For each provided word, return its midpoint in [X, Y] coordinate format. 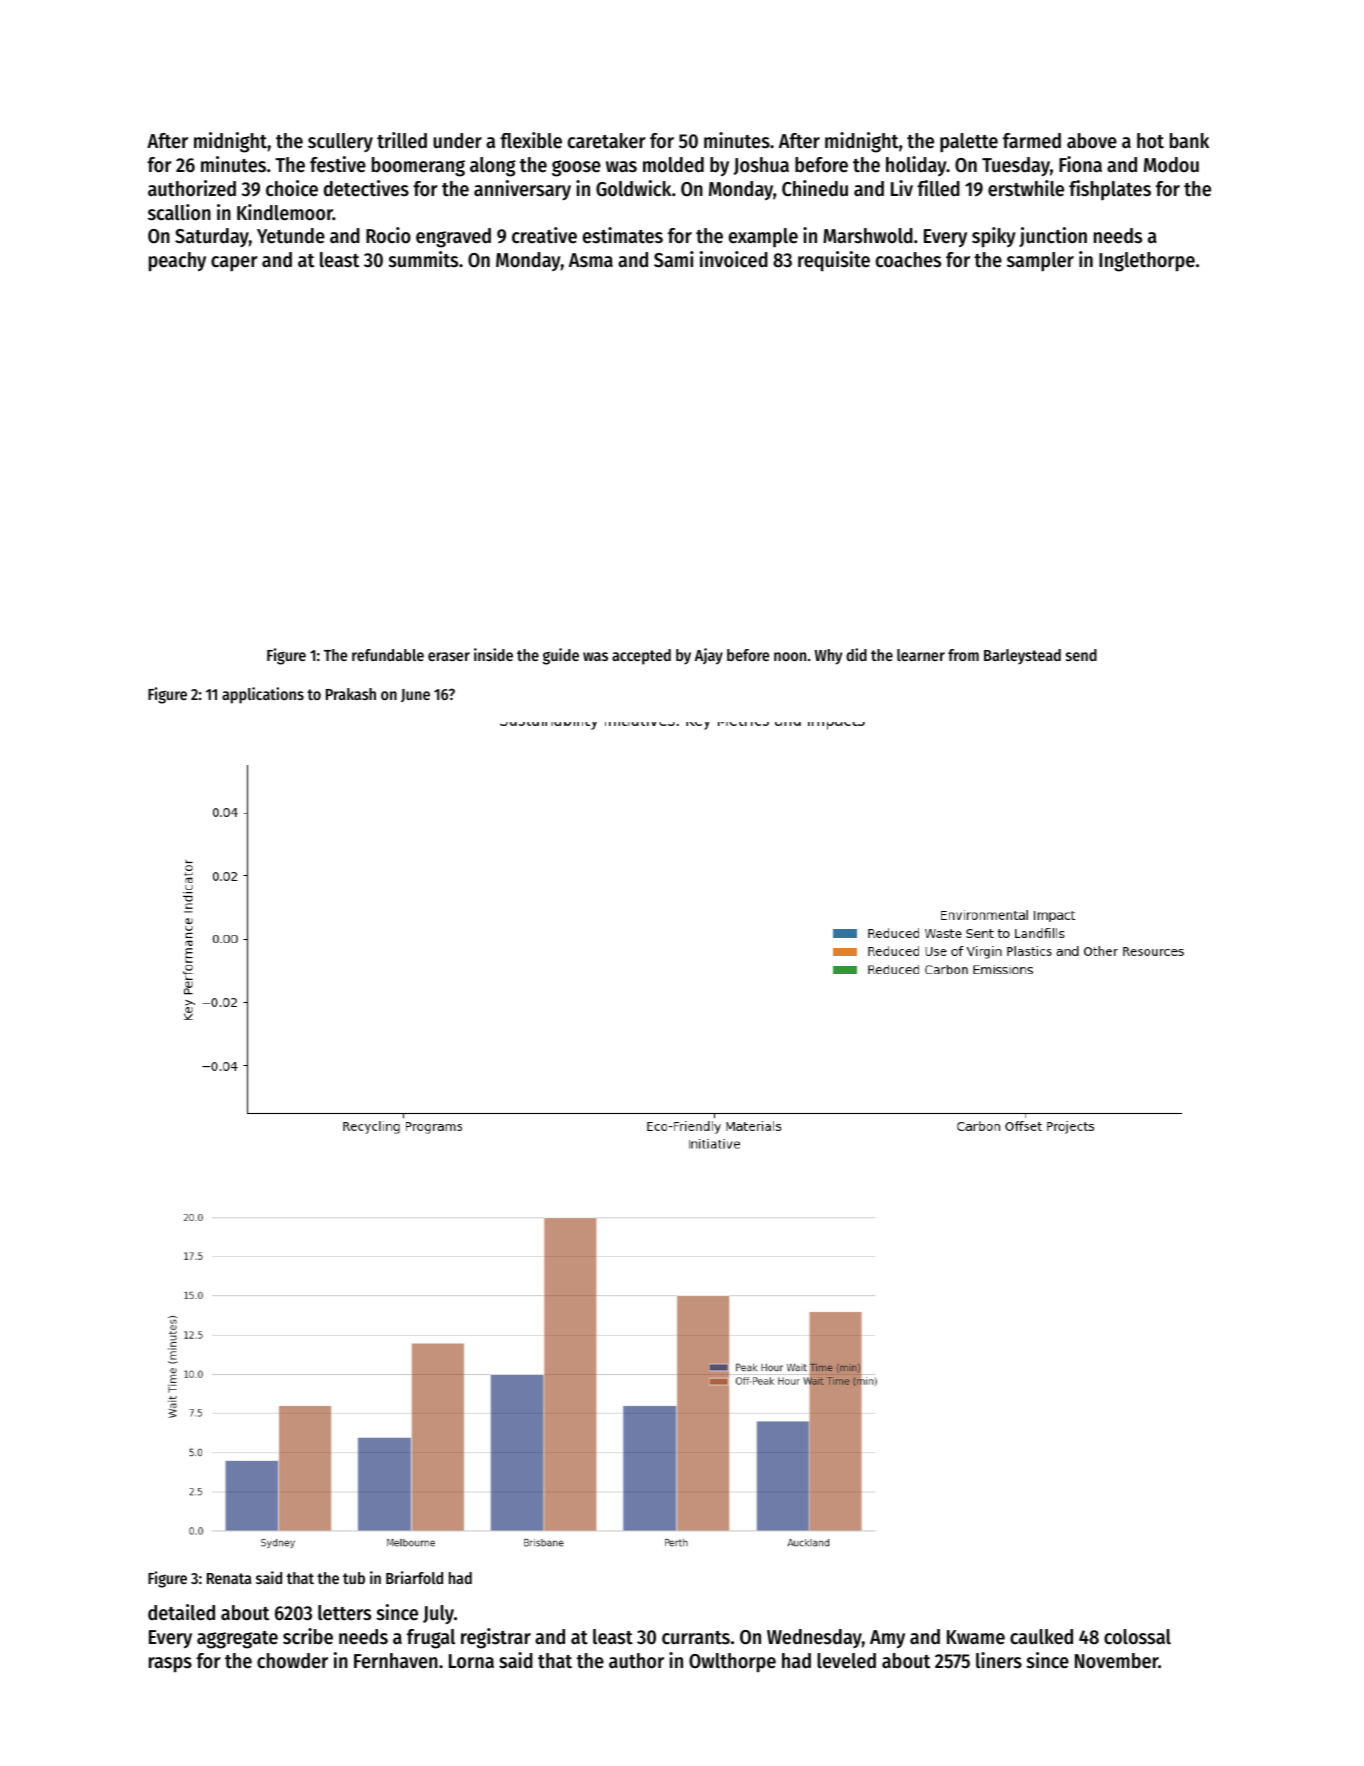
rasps [170, 1665]
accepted [641, 657]
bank [1189, 141]
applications [263, 695]
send [1081, 655]
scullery [340, 142]
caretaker [607, 141]
